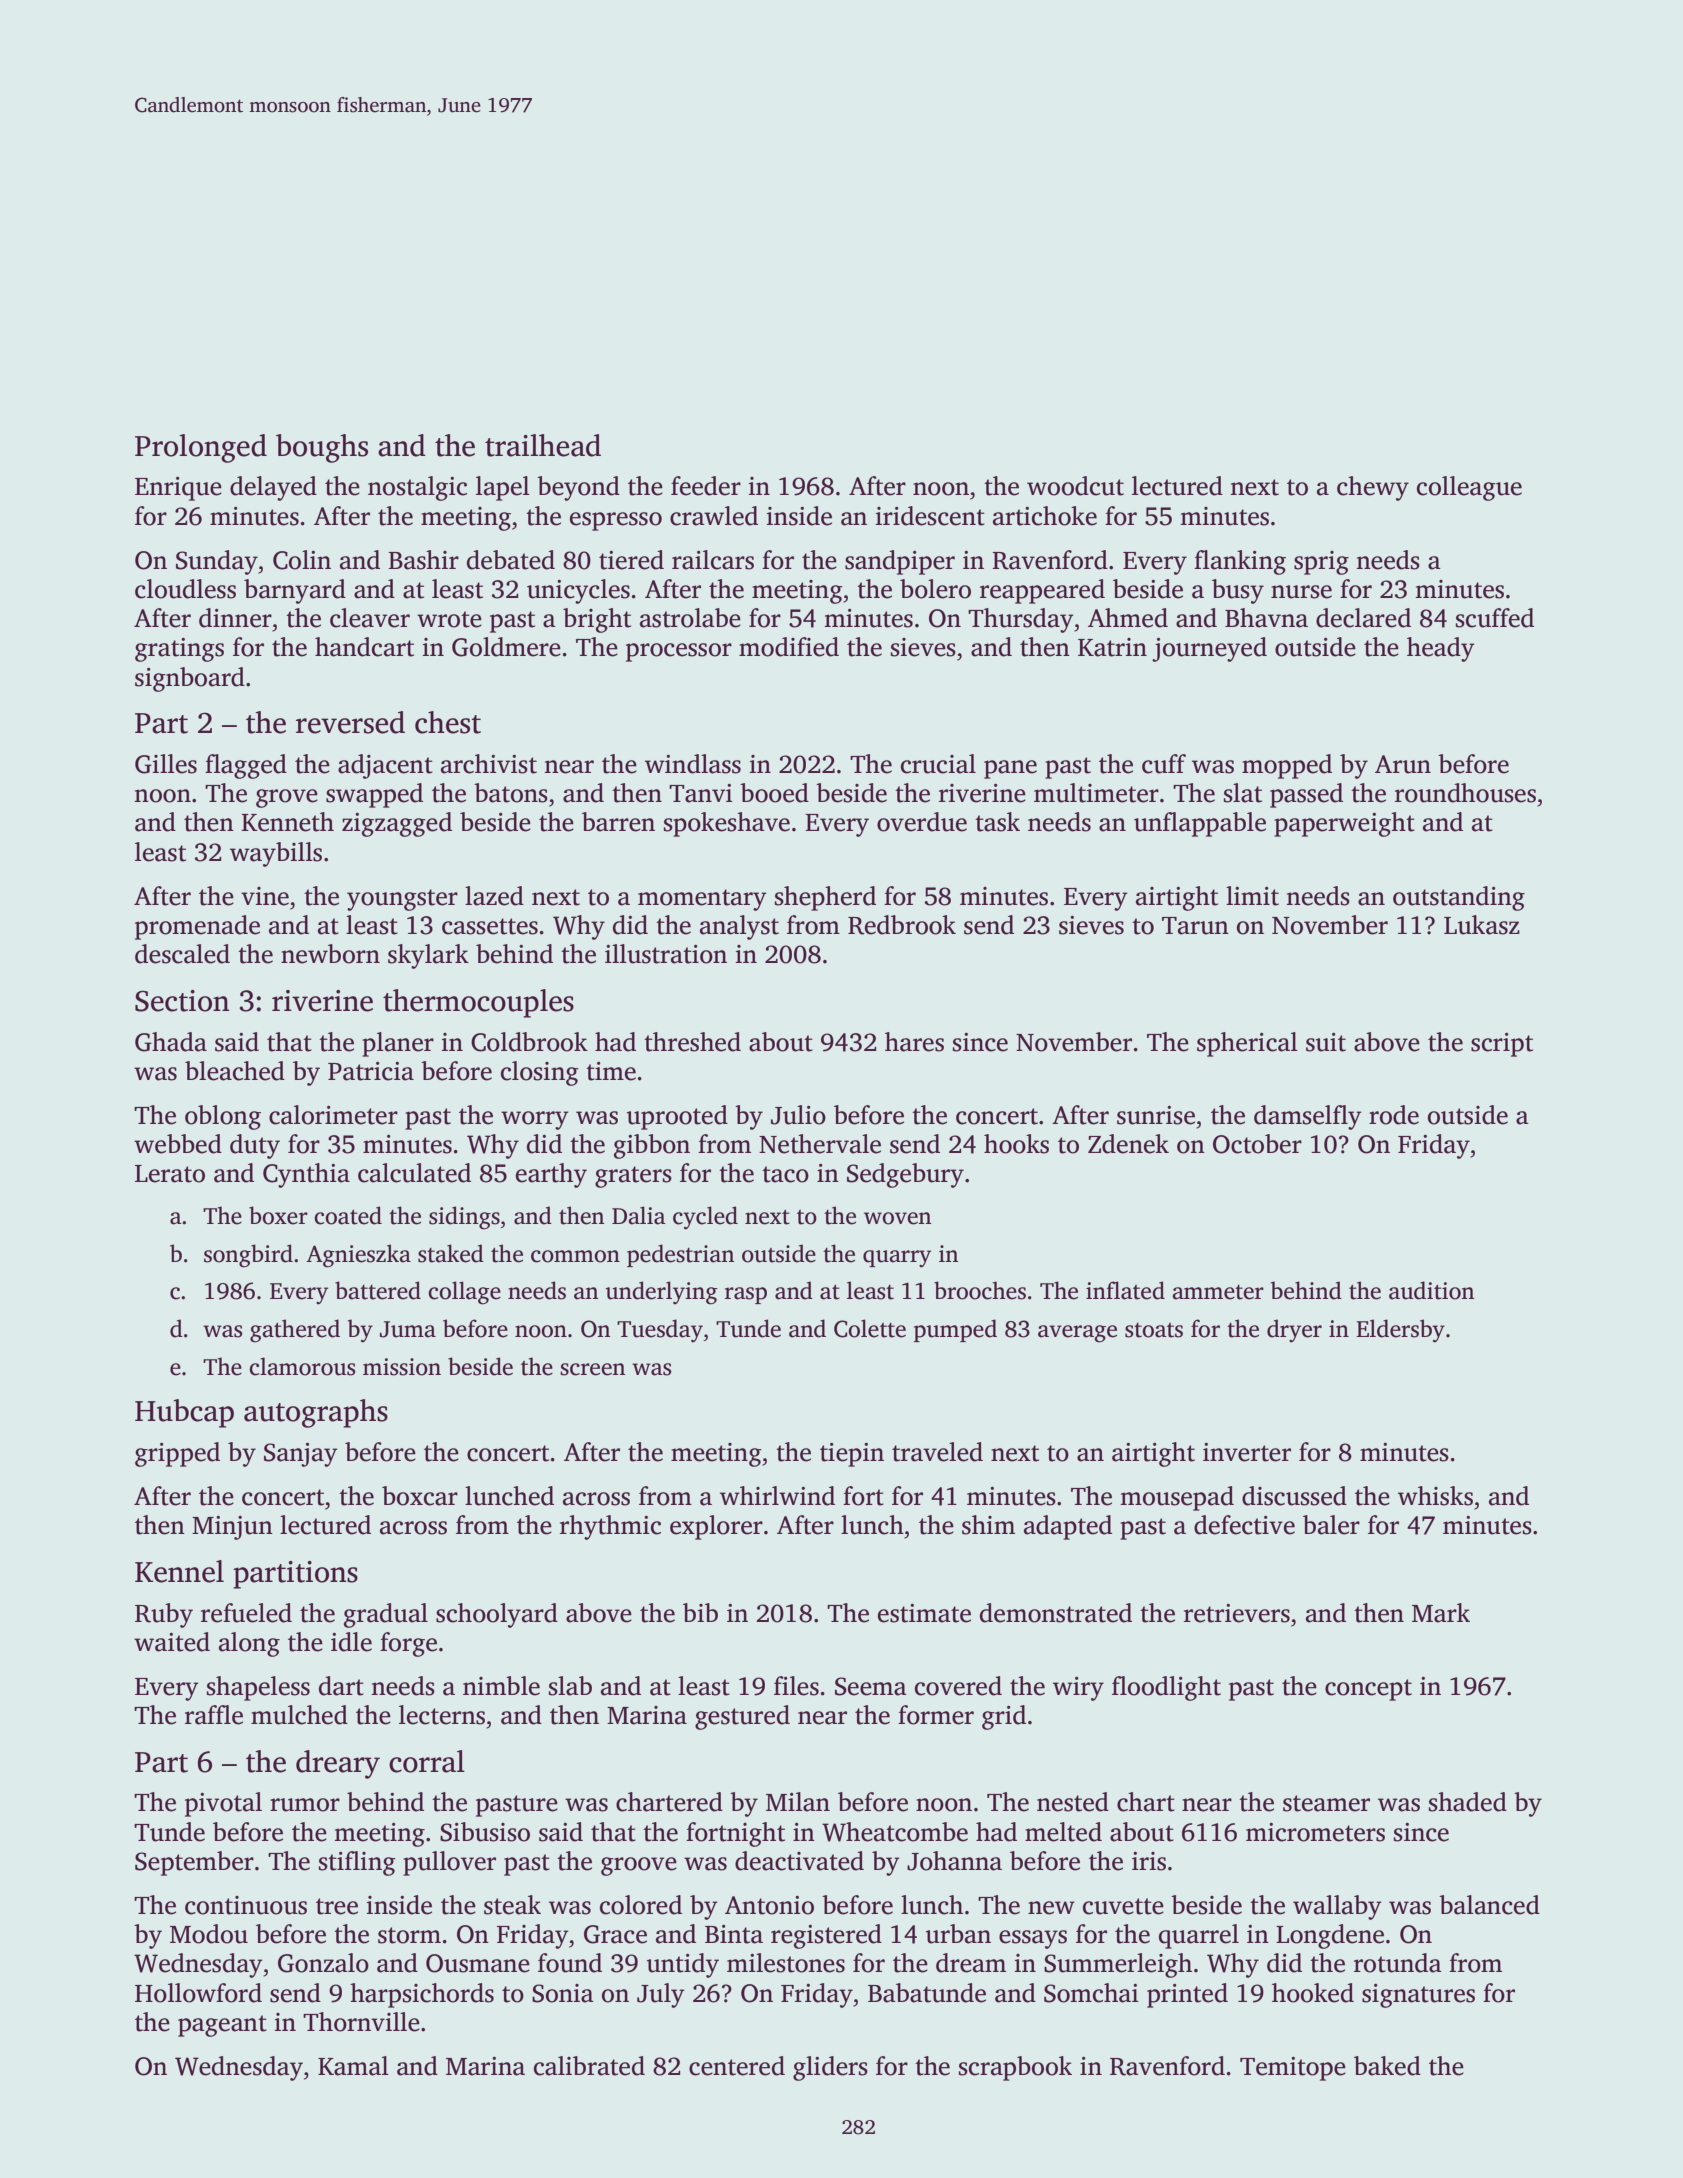 This image has width=1683, height=2178. Describe the element at coordinates (1315, 1832) in the image. I see `micrometers` at that location.
